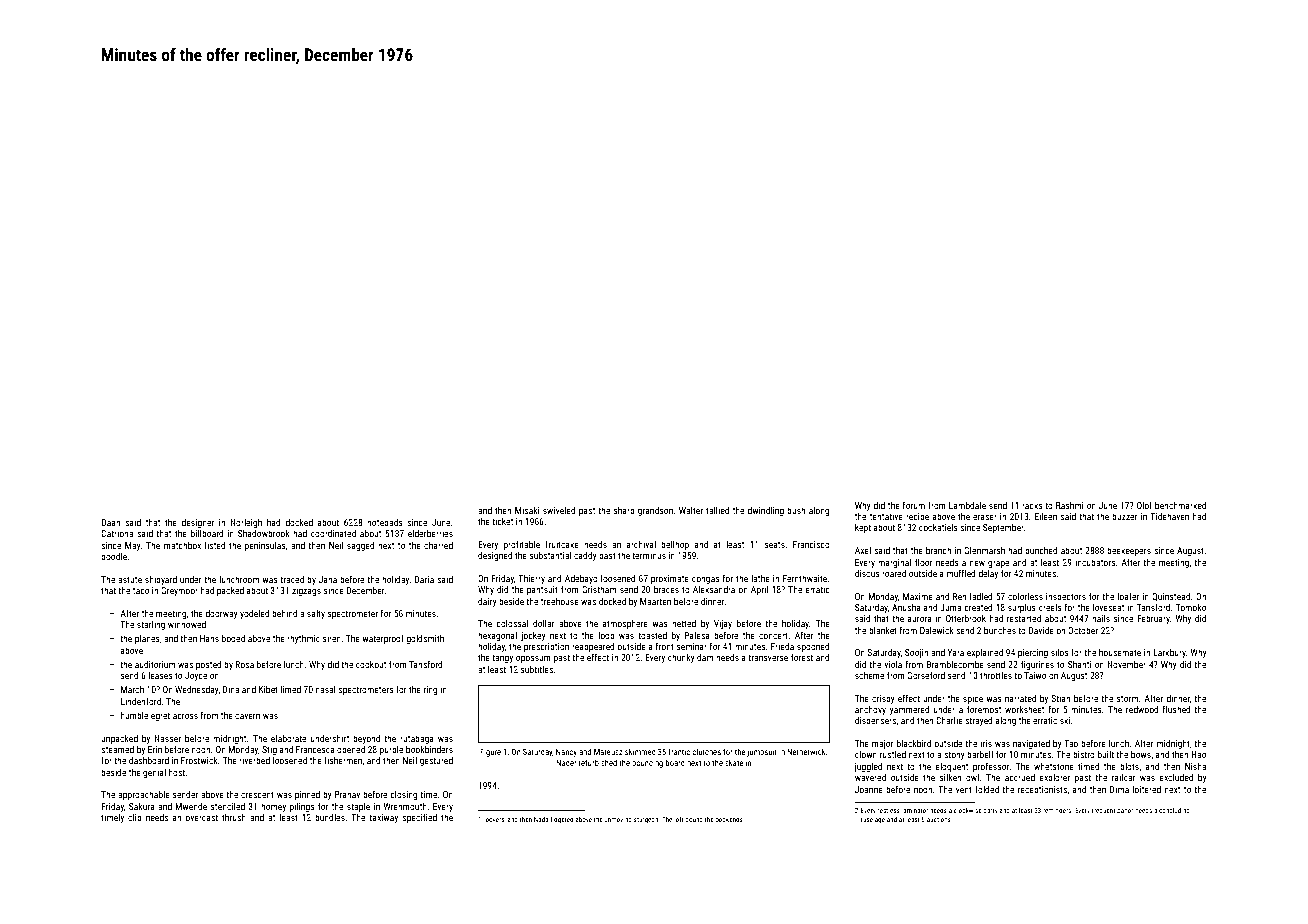 This image has width=1308, height=924. Describe the element at coordinates (998, 564) in the image. I see `grape` at that location.
